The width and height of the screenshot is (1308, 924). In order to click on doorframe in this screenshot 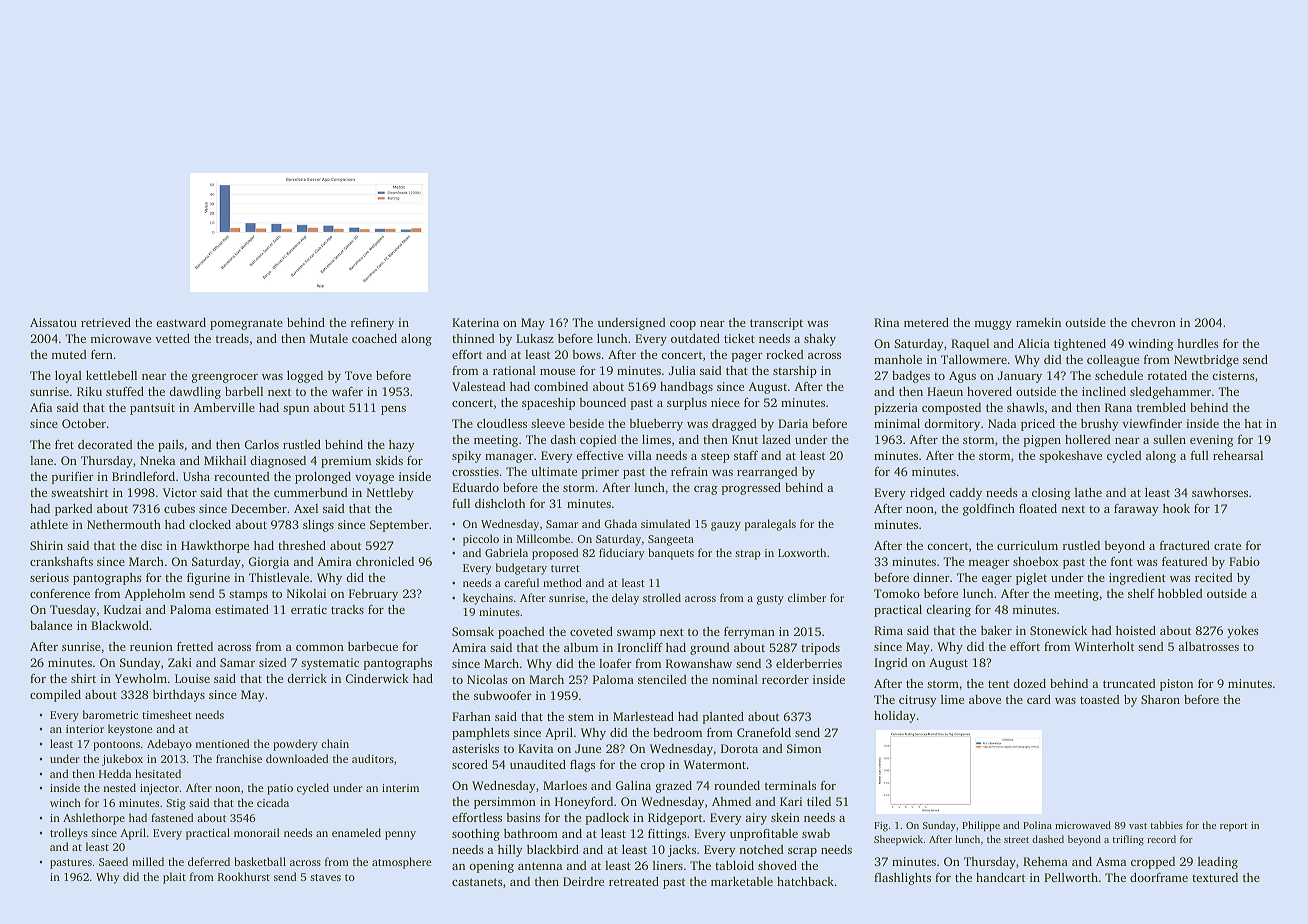, I will do `click(1159, 877)`.
